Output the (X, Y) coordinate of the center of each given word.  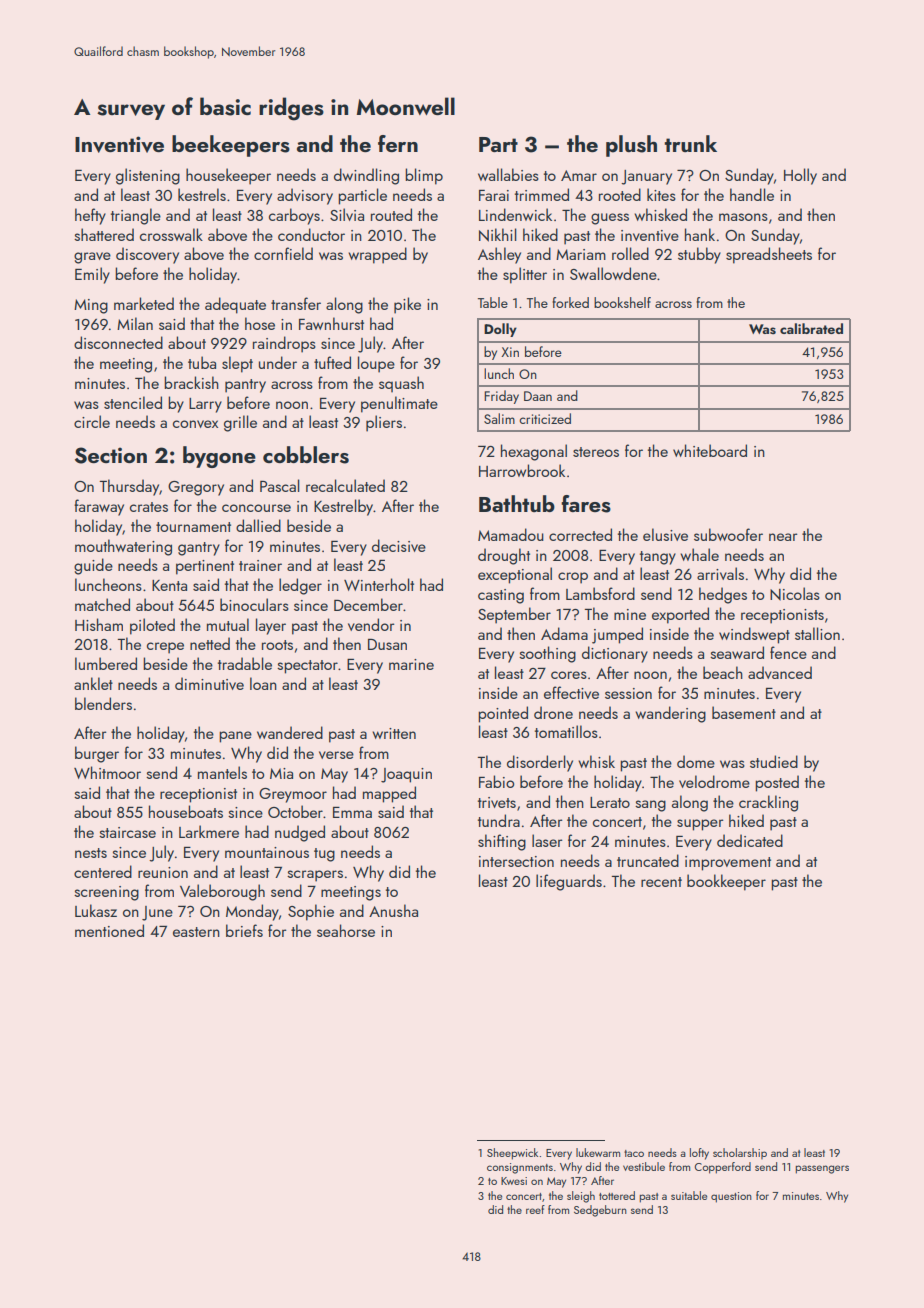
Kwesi (514, 1181)
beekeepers (231, 146)
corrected (580, 534)
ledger (300, 586)
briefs (244, 930)
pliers (384, 423)
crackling (768, 803)
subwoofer (728, 534)
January (646, 177)
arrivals (720, 573)
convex (195, 424)
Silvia (347, 214)
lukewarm (598, 1152)
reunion (163, 872)
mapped (389, 794)
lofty (699, 1154)
